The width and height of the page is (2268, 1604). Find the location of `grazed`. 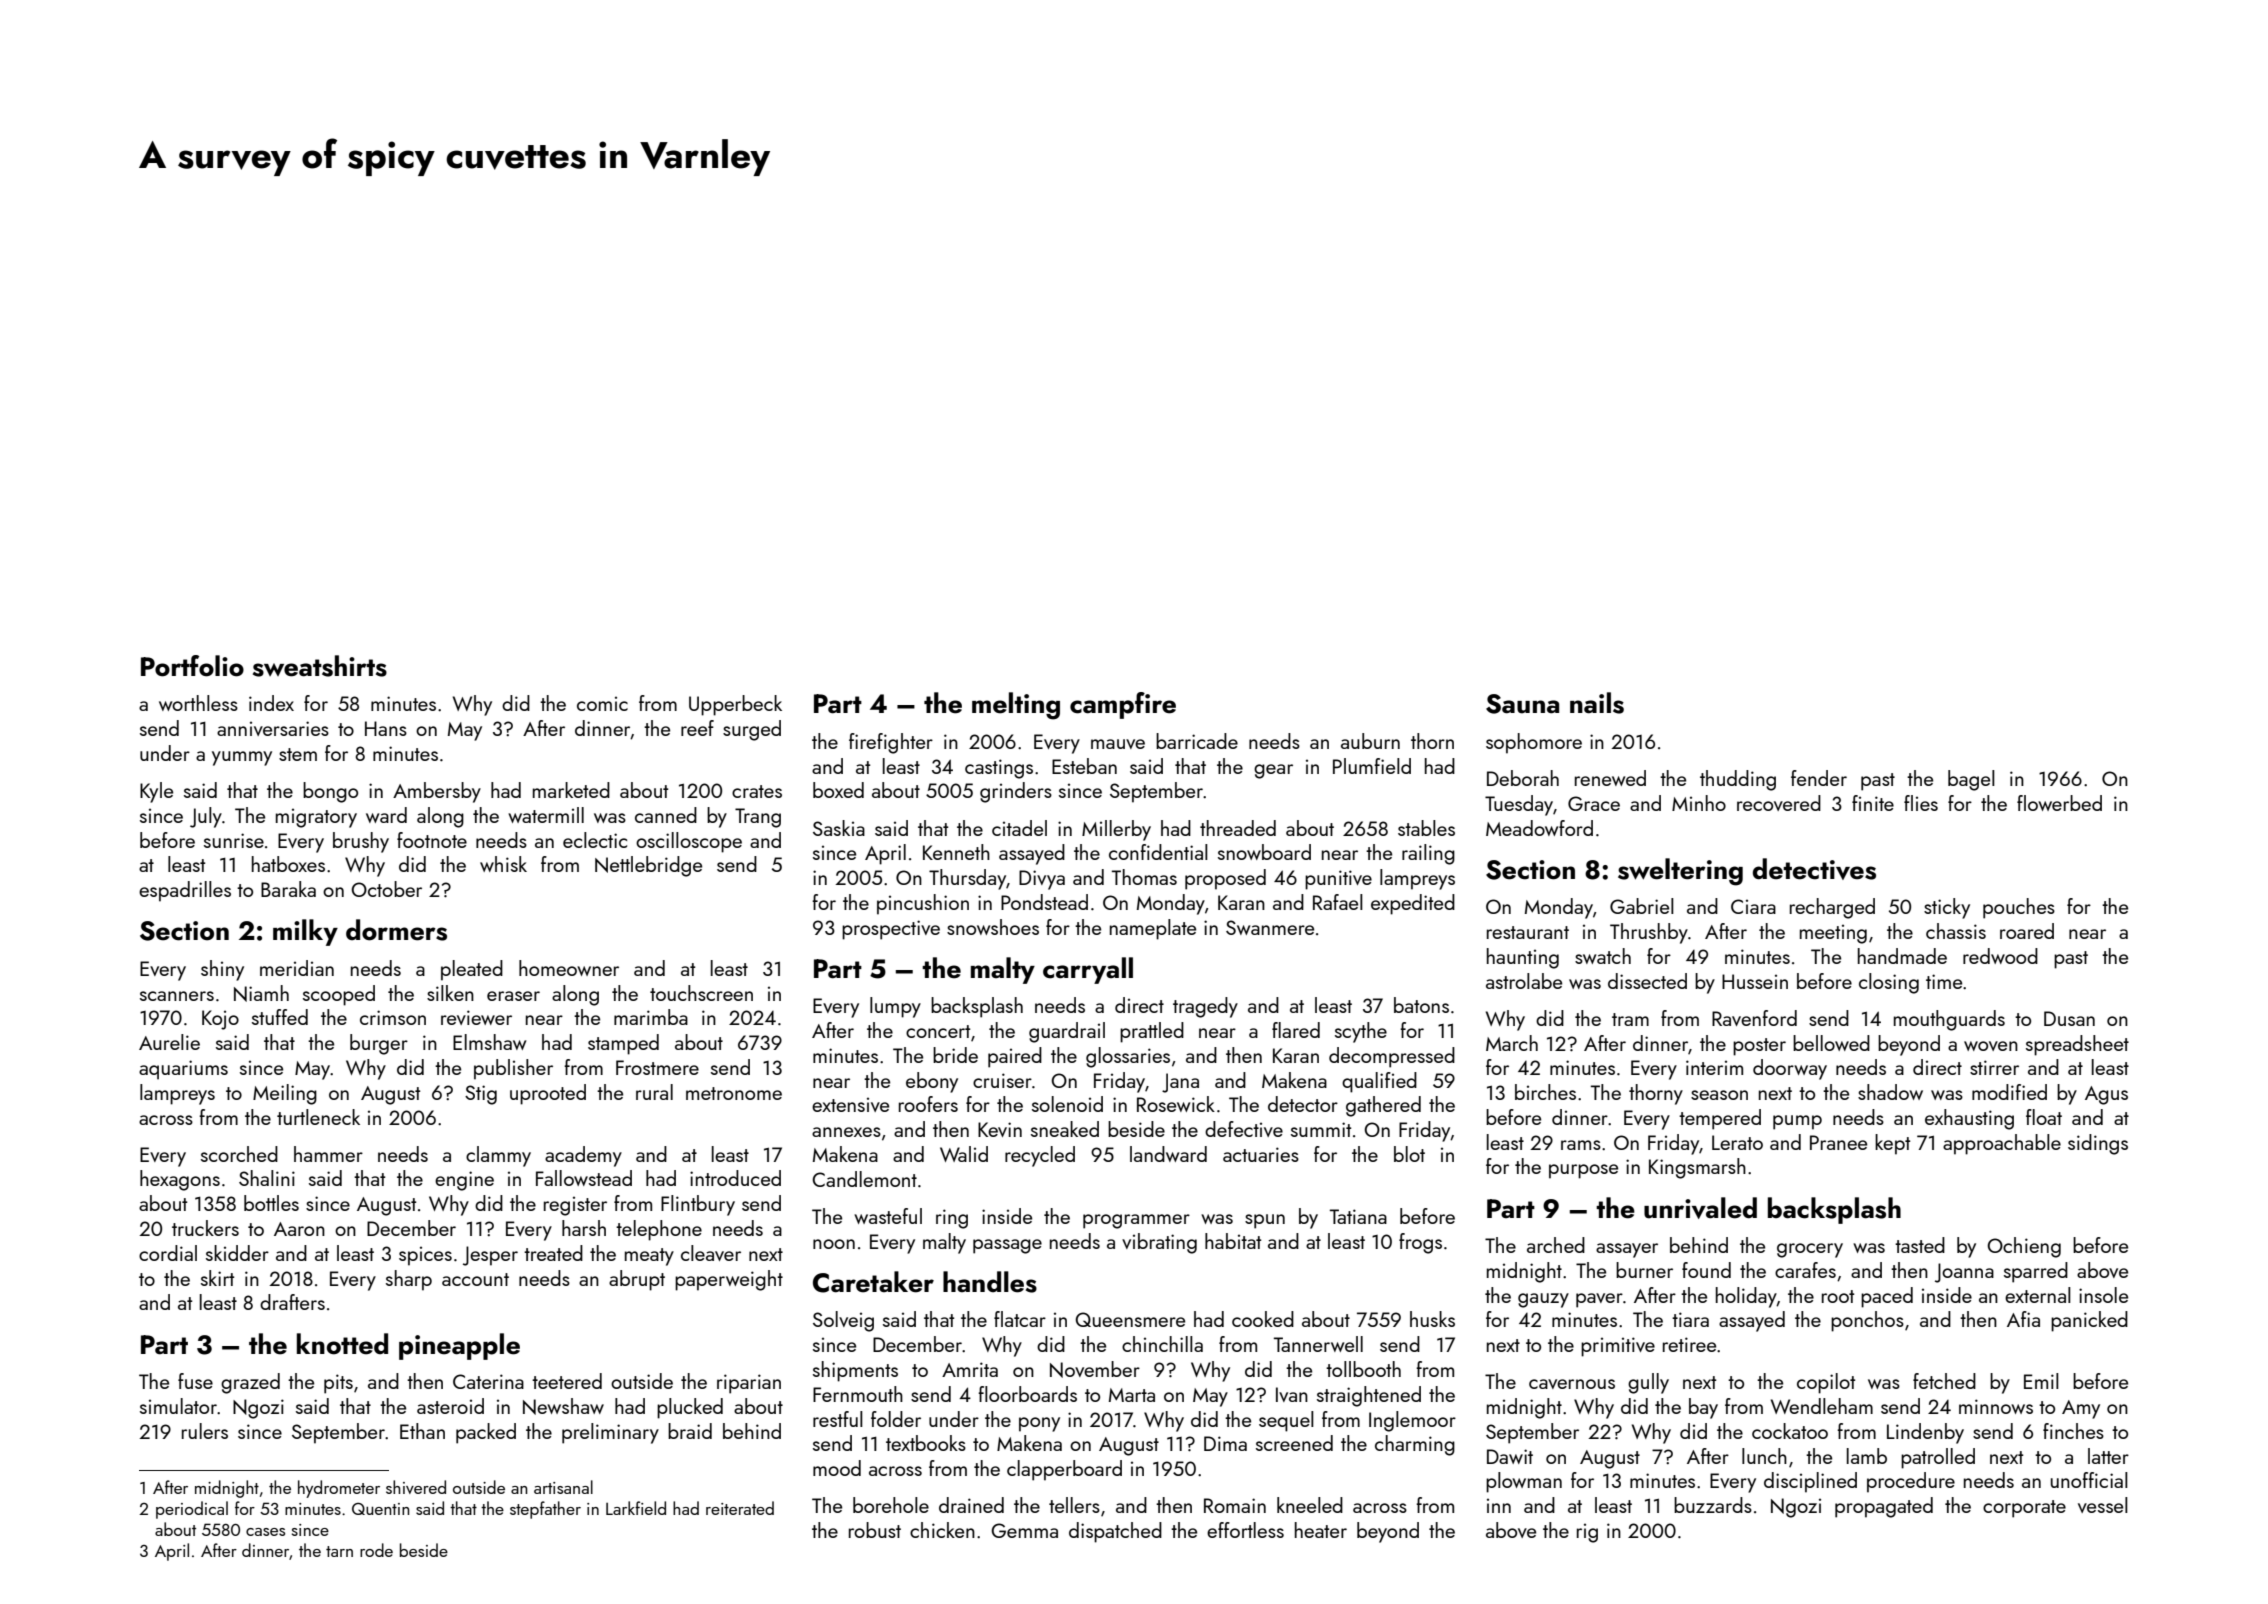

grazed is located at coordinates (250, 1383).
